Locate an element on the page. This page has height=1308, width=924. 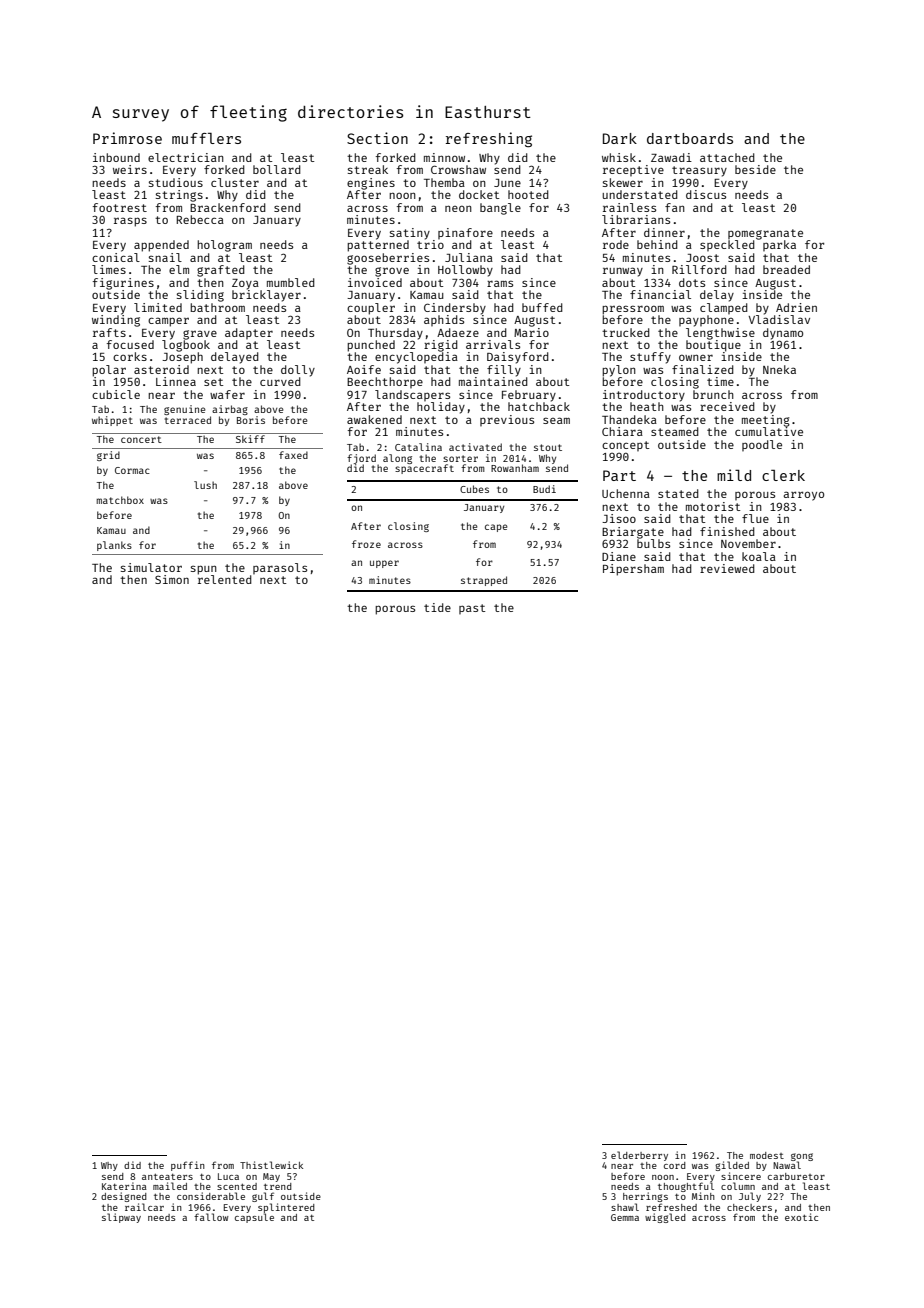
modest is located at coordinates (767, 1155).
